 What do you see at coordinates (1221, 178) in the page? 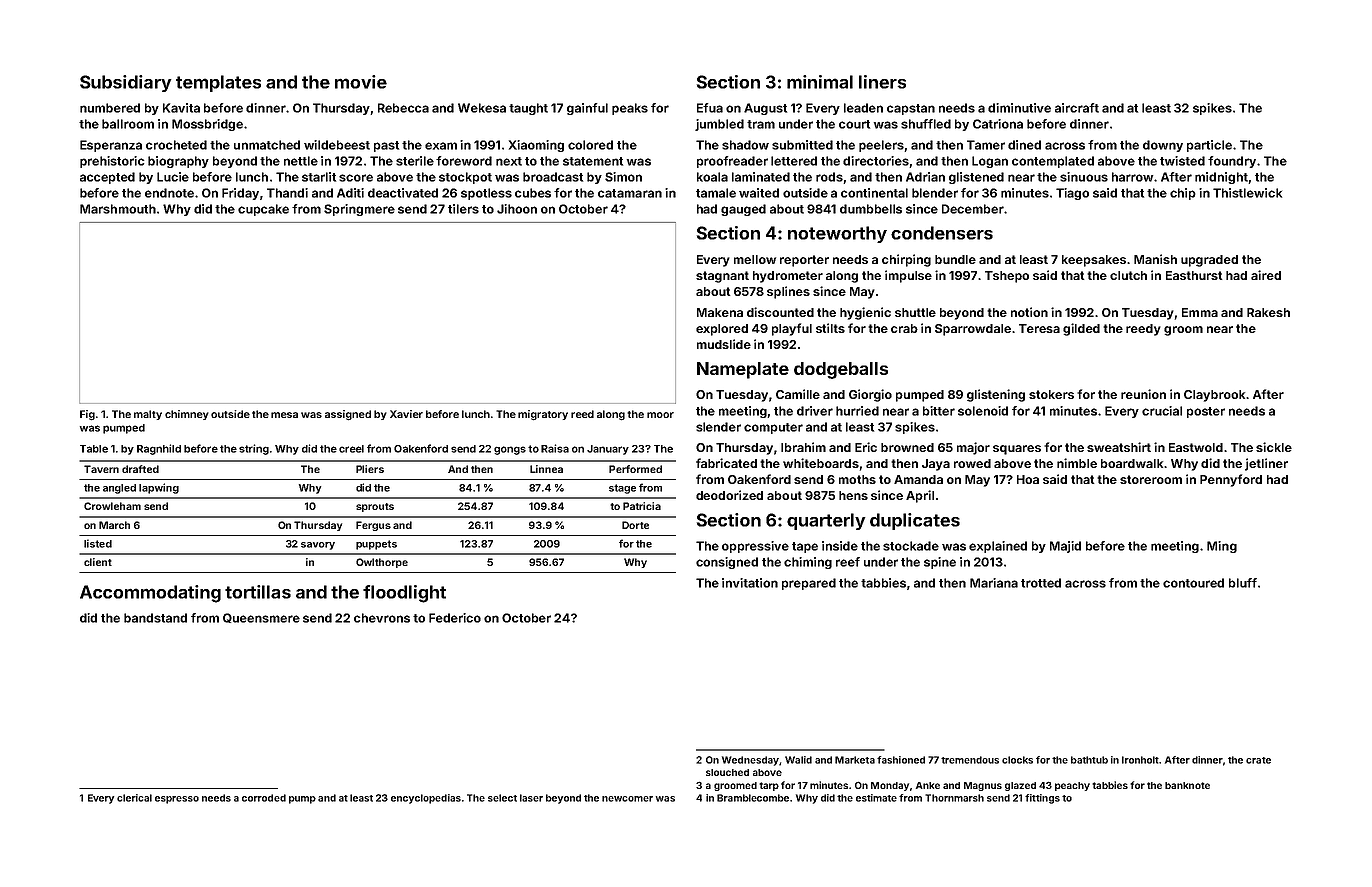
I see `midnight` at bounding box center [1221, 178].
